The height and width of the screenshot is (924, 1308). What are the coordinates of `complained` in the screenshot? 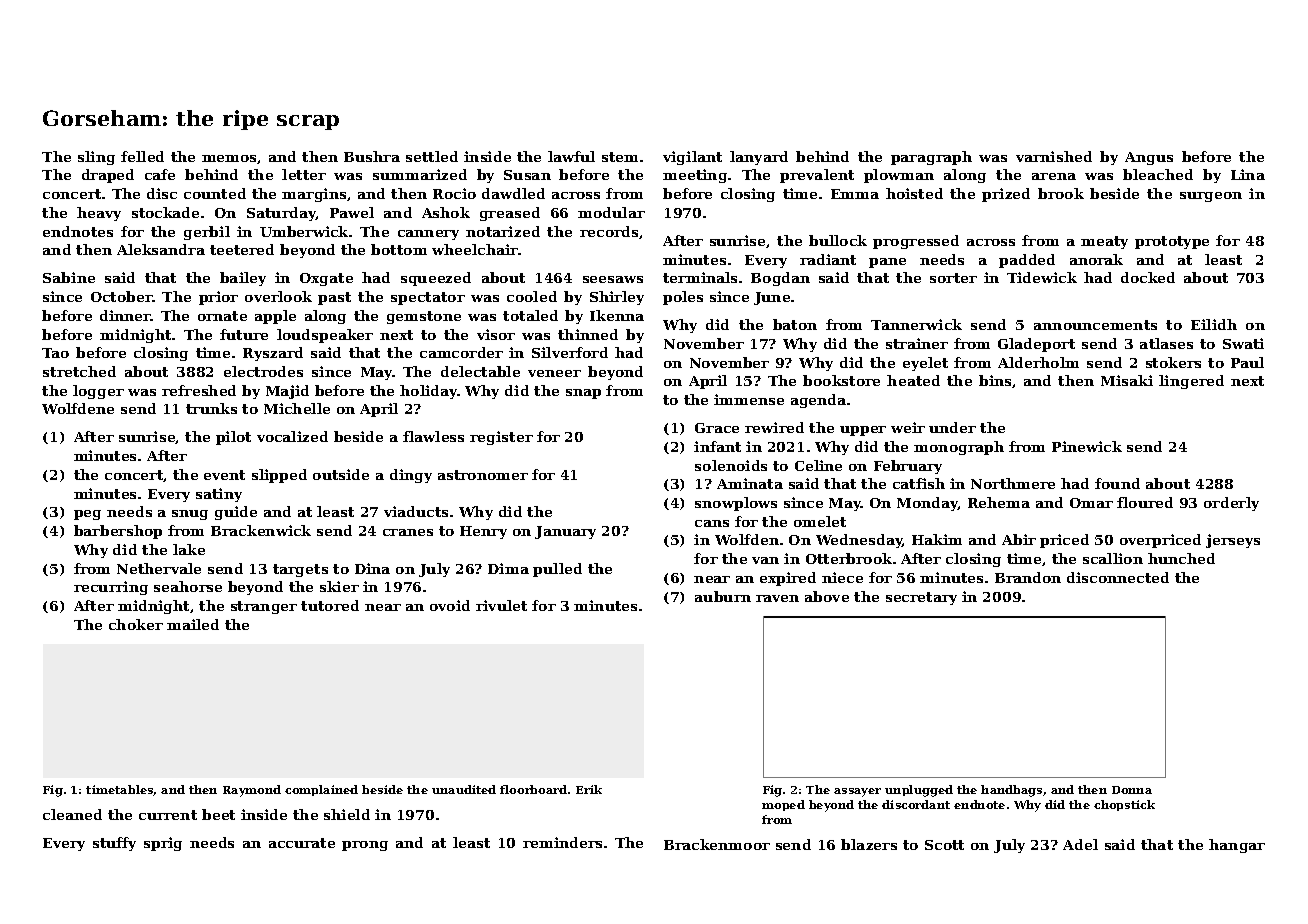 It's located at (321, 790).
